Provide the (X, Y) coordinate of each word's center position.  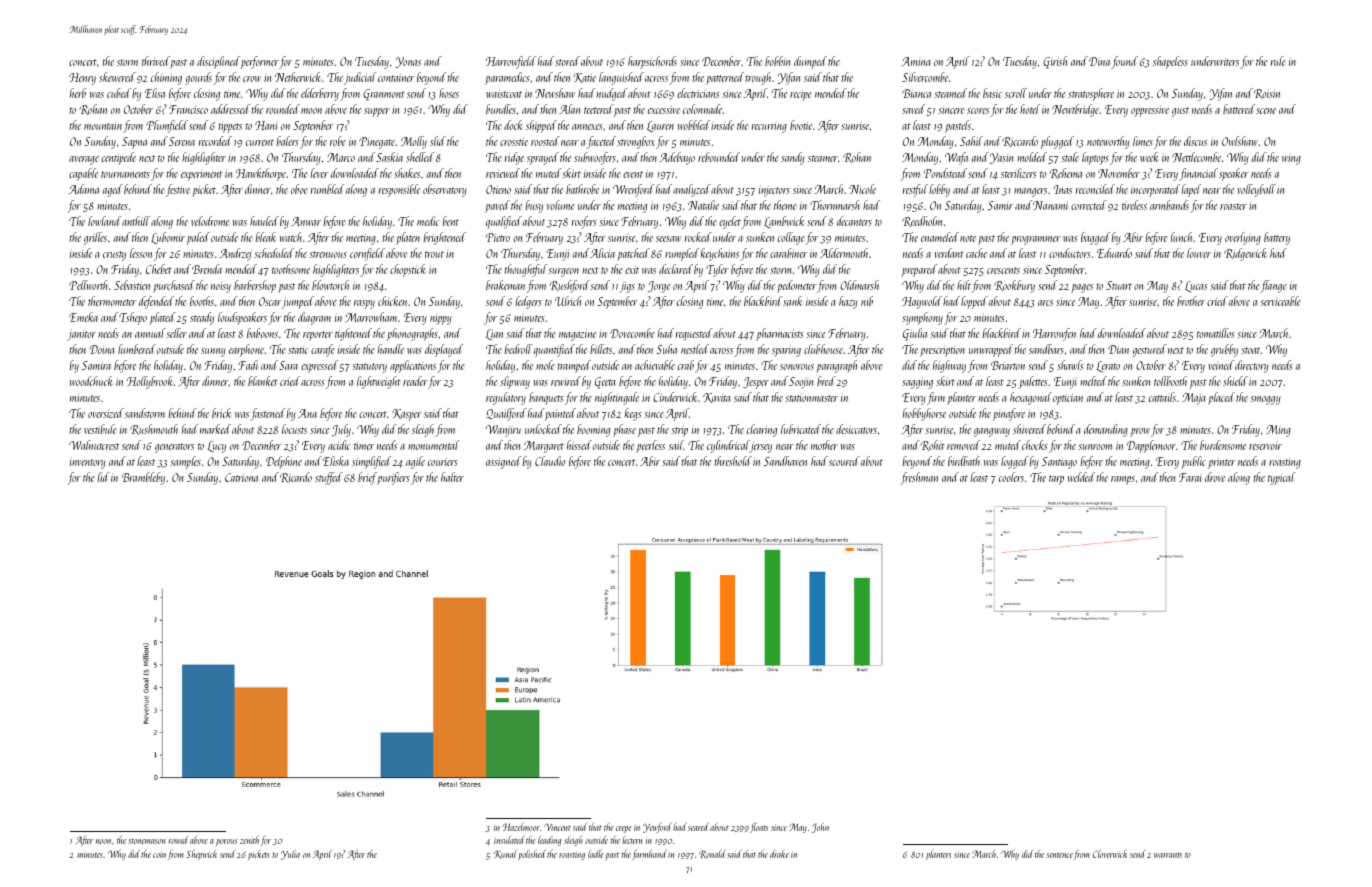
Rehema (1066, 173)
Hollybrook (150, 382)
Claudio (550, 461)
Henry (82, 79)
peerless (650, 446)
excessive (664, 110)
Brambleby (143, 478)
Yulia (290, 855)
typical (1282, 478)
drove (1215, 477)
